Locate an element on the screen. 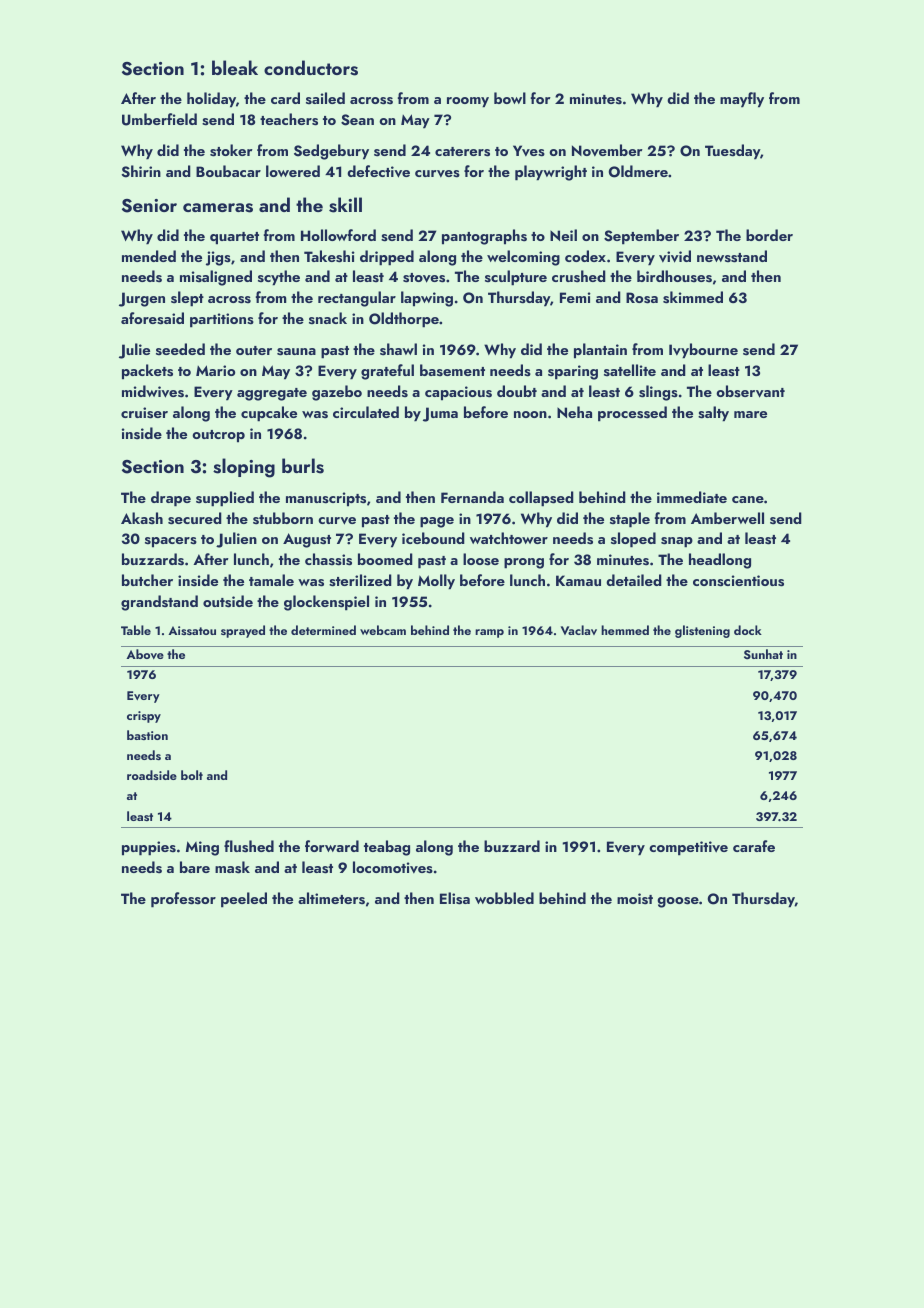 The image size is (924, 1308). cruiser is located at coordinates (144, 413).
